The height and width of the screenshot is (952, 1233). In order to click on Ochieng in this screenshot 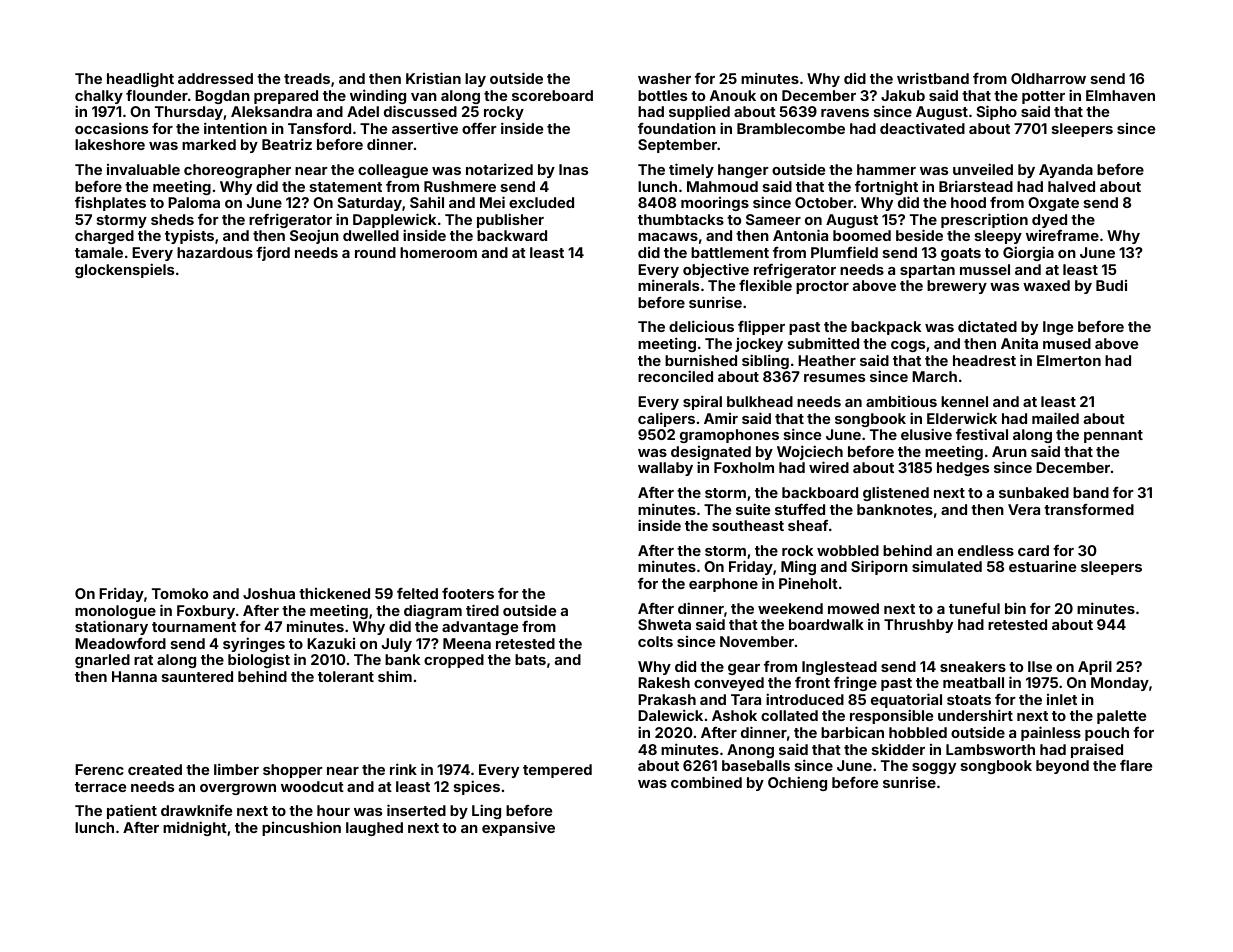, I will do `click(797, 783)`.
